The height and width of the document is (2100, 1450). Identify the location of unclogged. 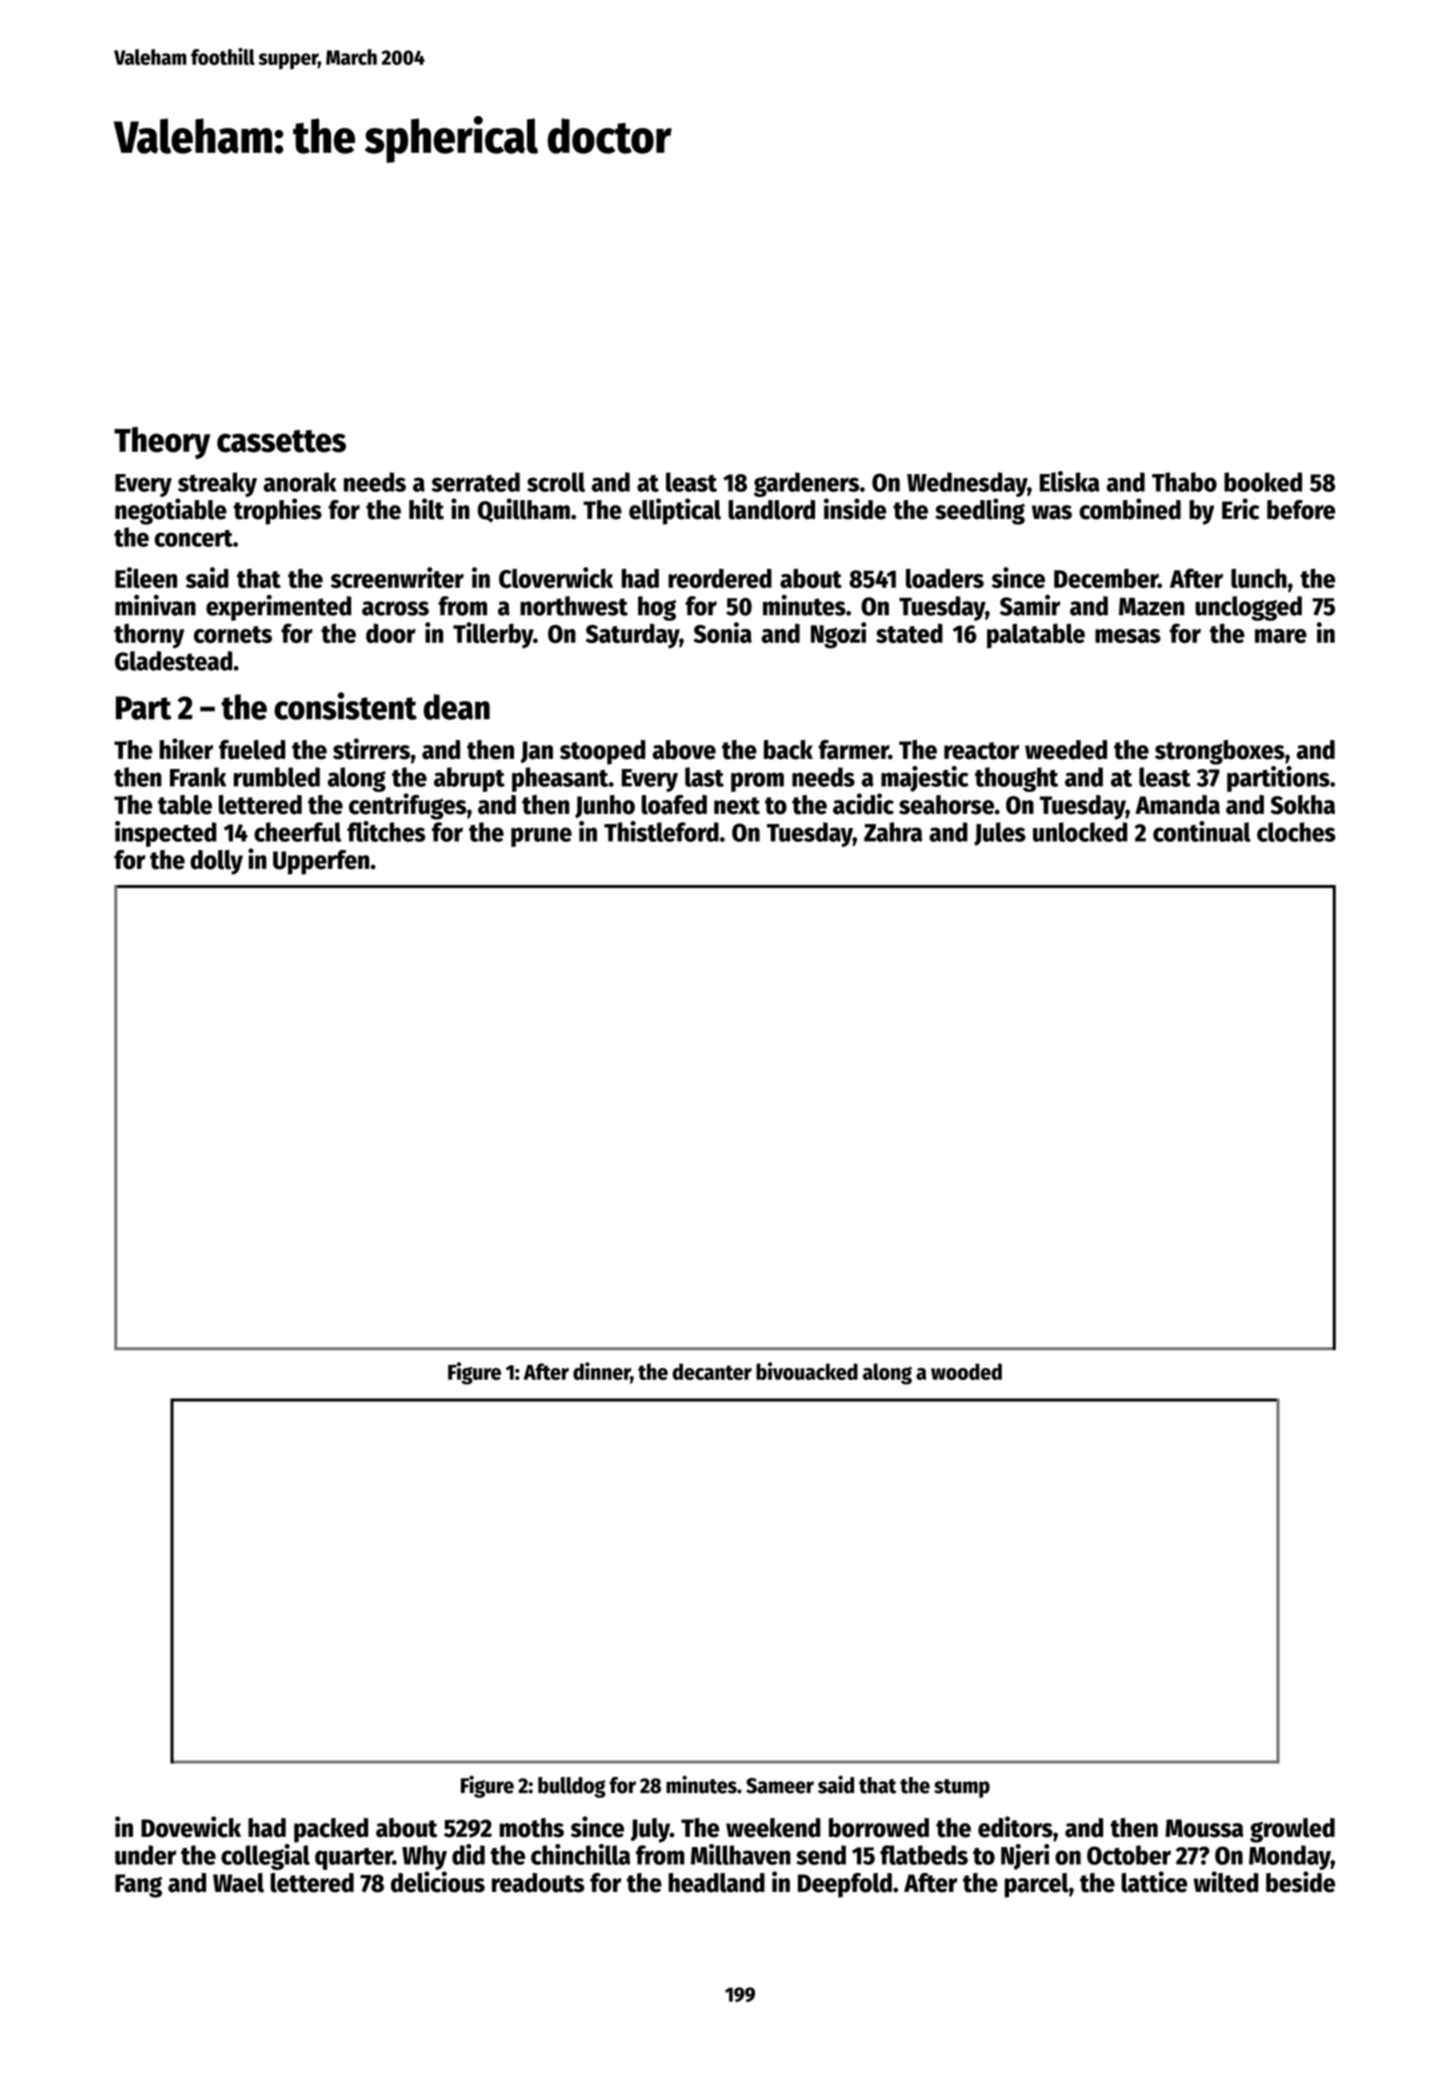
(1248, 608).
